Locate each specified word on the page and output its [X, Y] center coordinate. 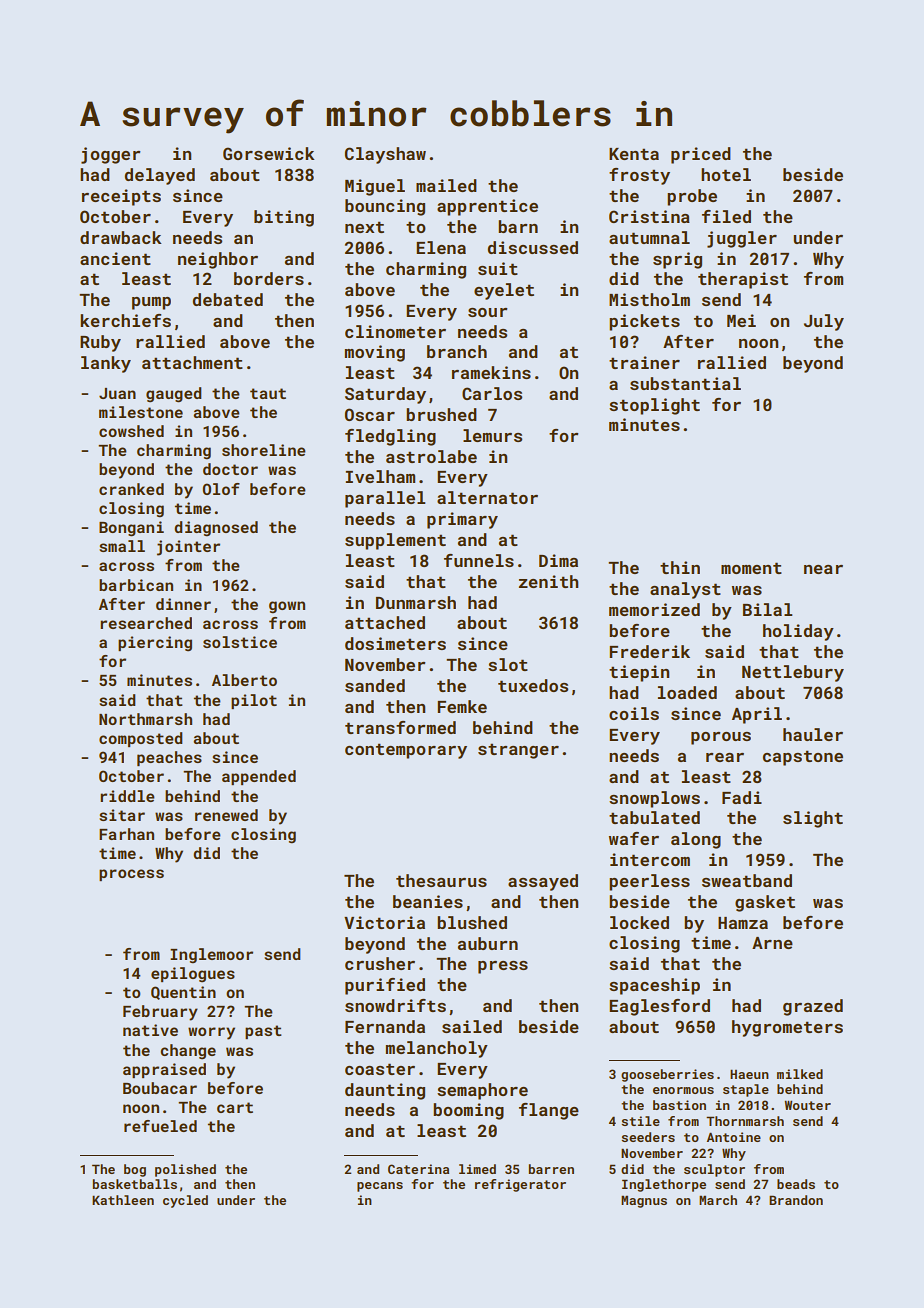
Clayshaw [385, 155]
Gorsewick [269, 153]
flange [549, 1111]
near [823, 569]
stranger [518, 751]
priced [701, 155]
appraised [164, 1070]
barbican [136, 585]
